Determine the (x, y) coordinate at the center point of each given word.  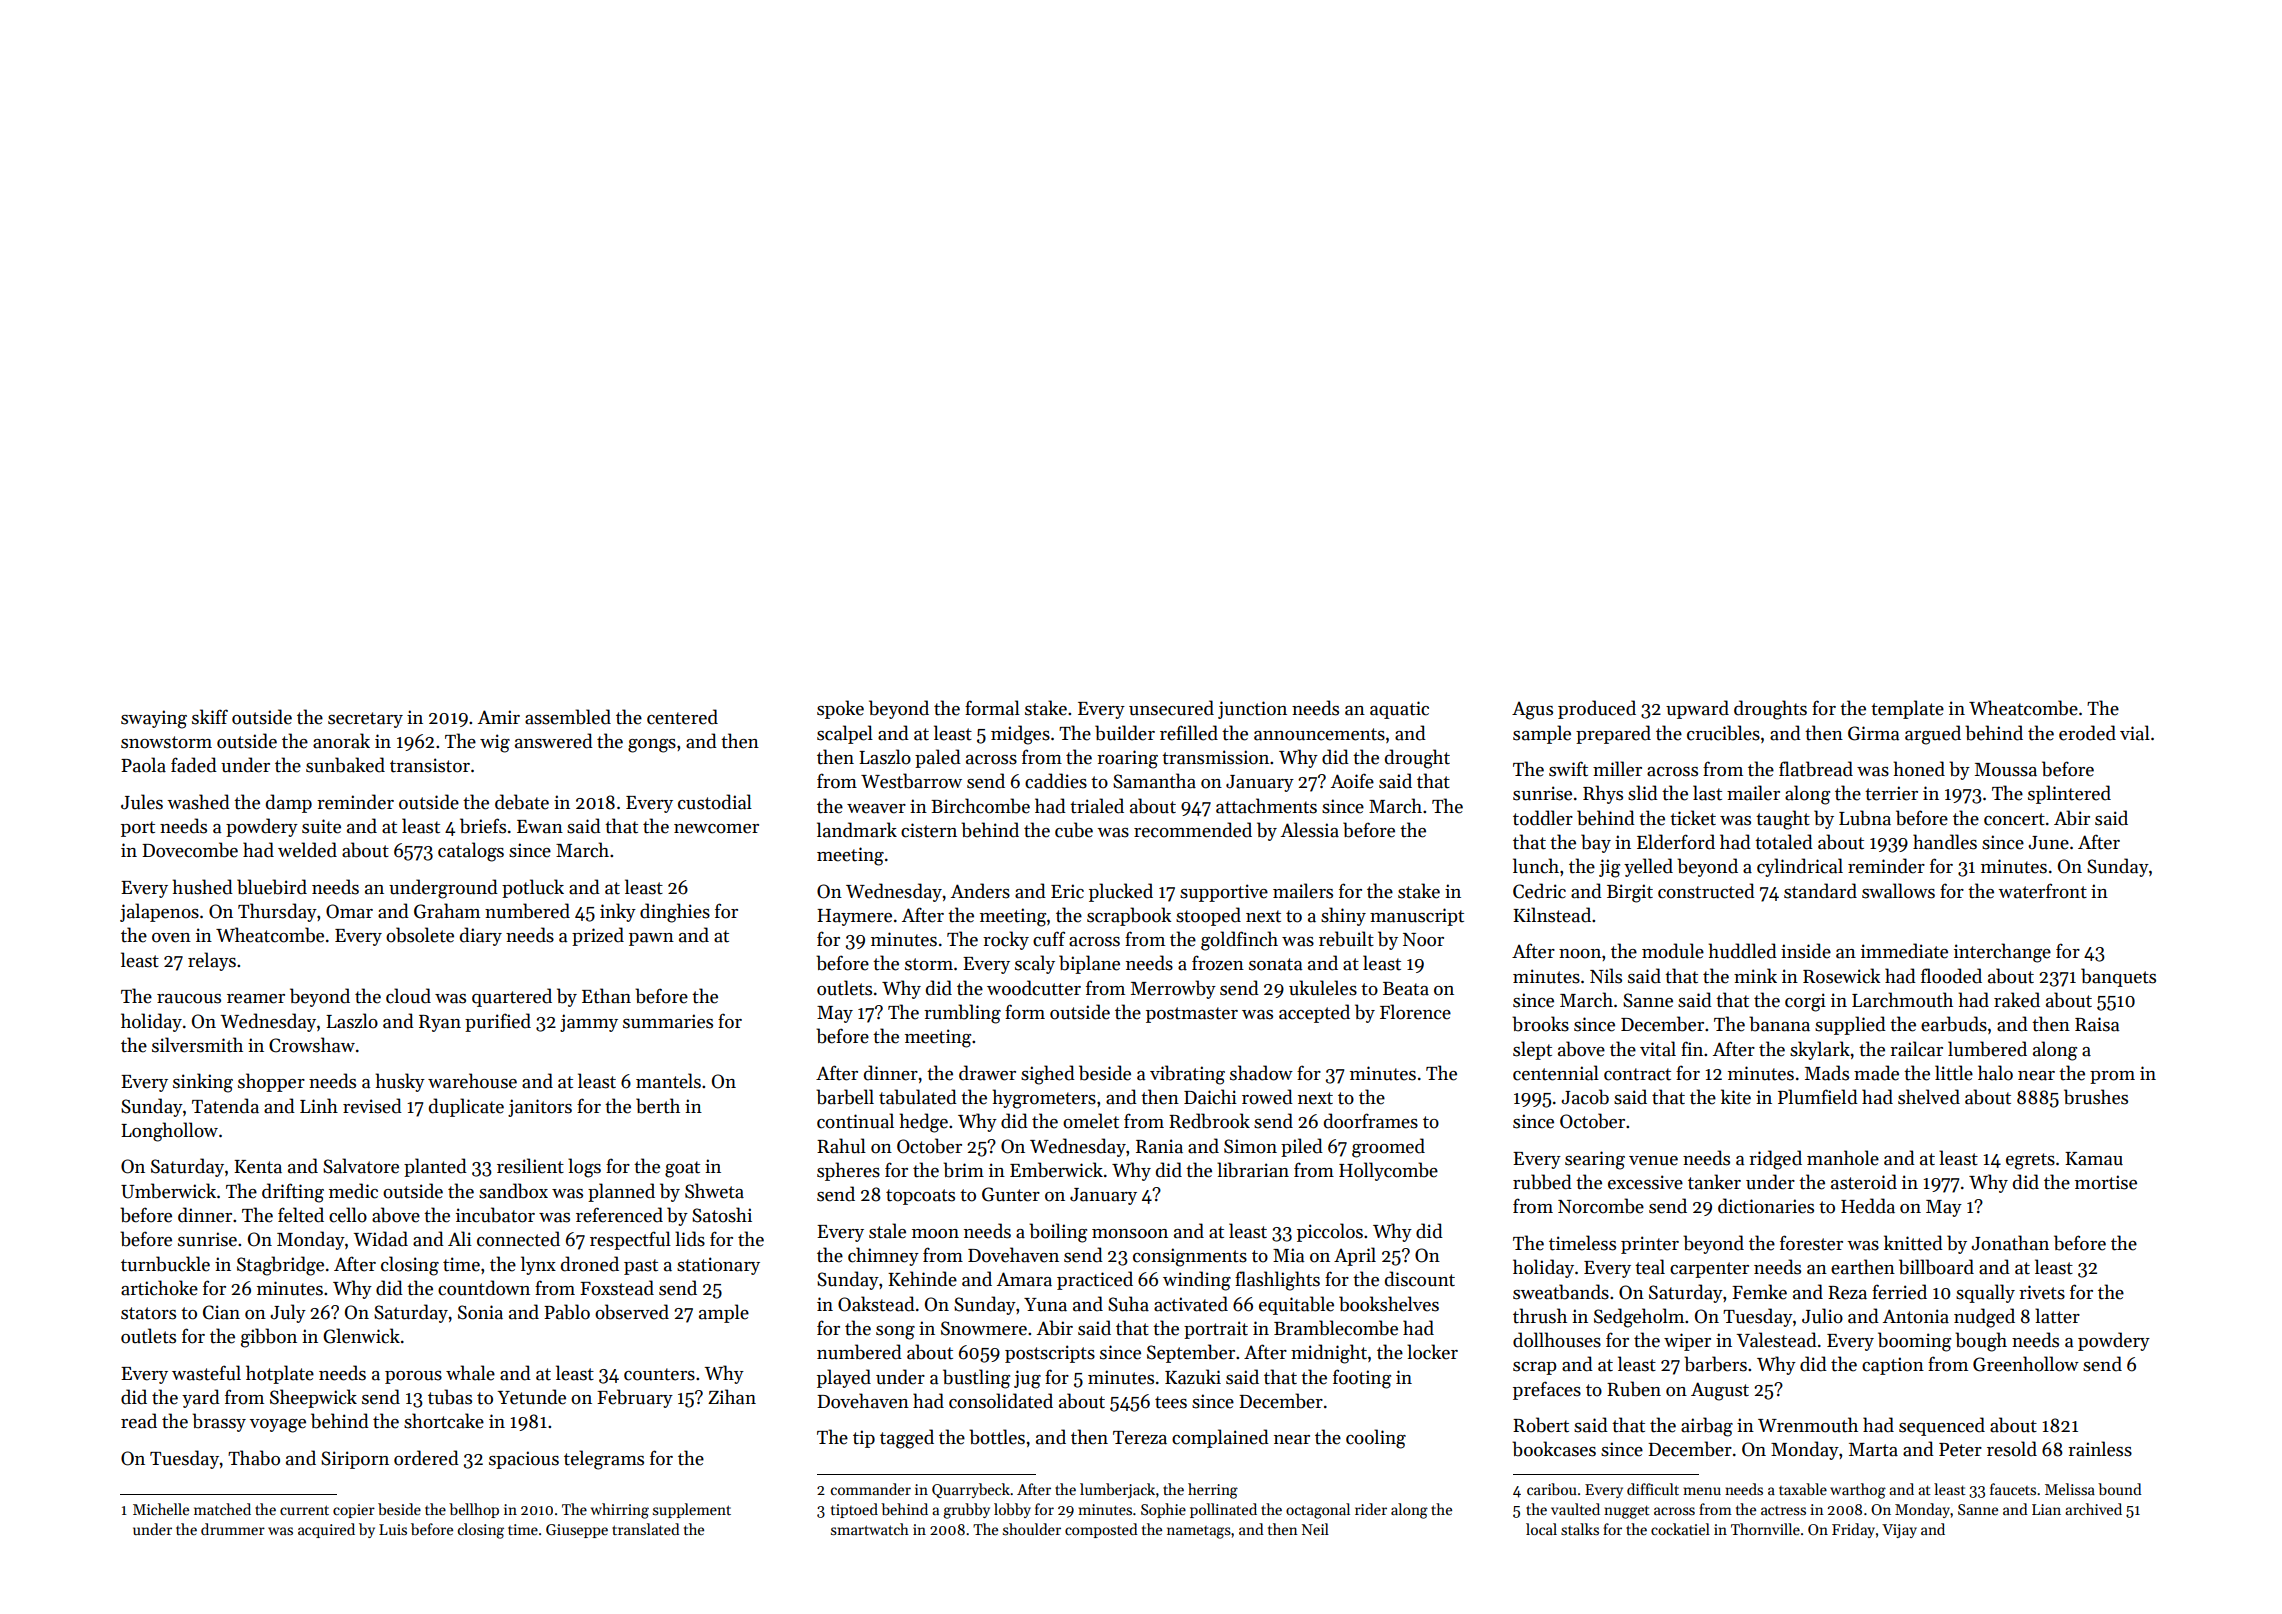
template (1907, 709)
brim (963, 1170)
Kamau (2094, 1159)
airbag (1707, 1427)
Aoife (1352, 781)
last (1707, 793)
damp (289, 803)
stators (148, 1313)
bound (2120, 1489)
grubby (966, 1511)
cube (1074, 830)
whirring (620, 1511)
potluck (533, 888)
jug (1027, 1379)
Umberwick (168, 1191)
